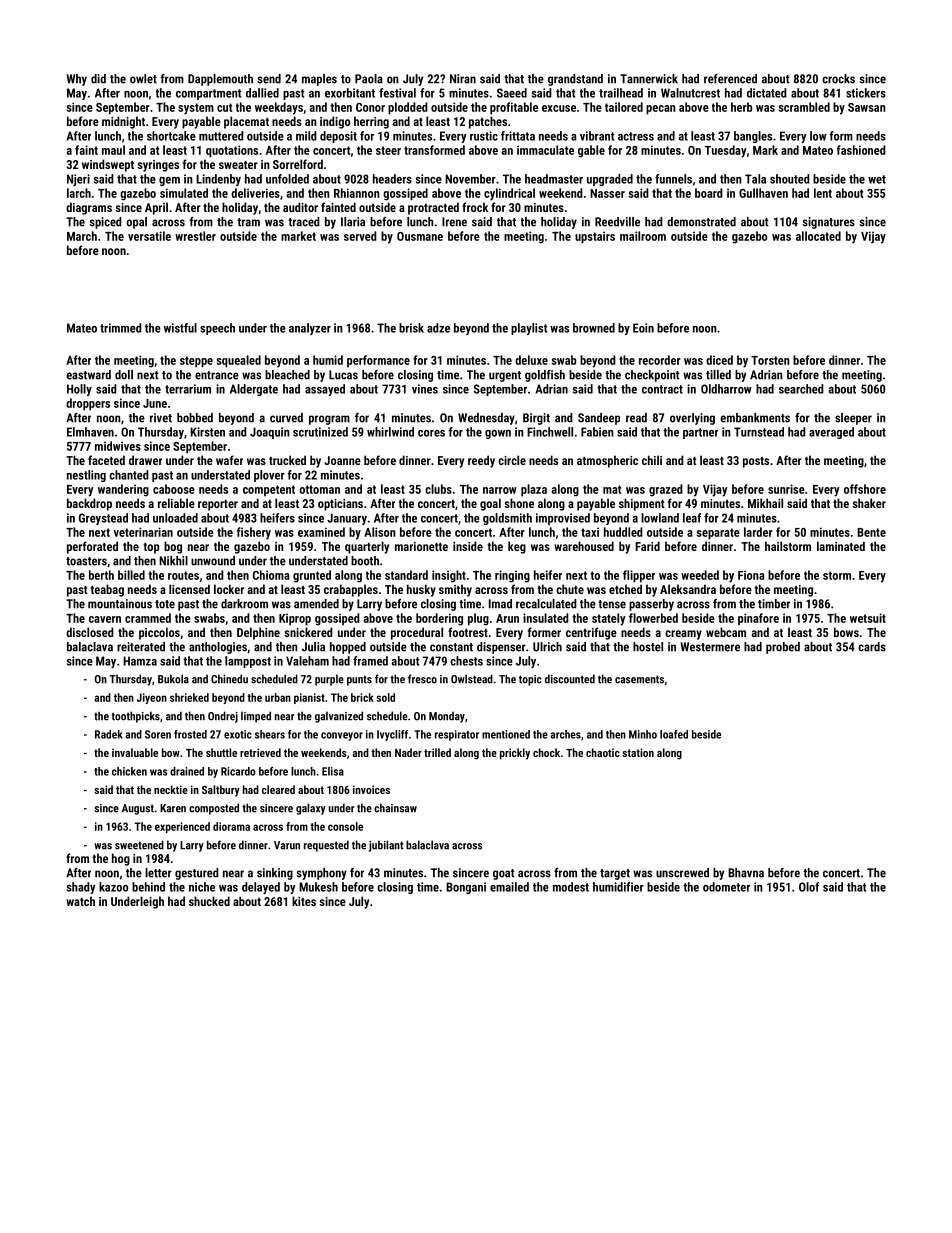 The image size is (952, 1233). Describe the element at coordinates (546, 752) in the screenshot. I see `chock` at that location.
